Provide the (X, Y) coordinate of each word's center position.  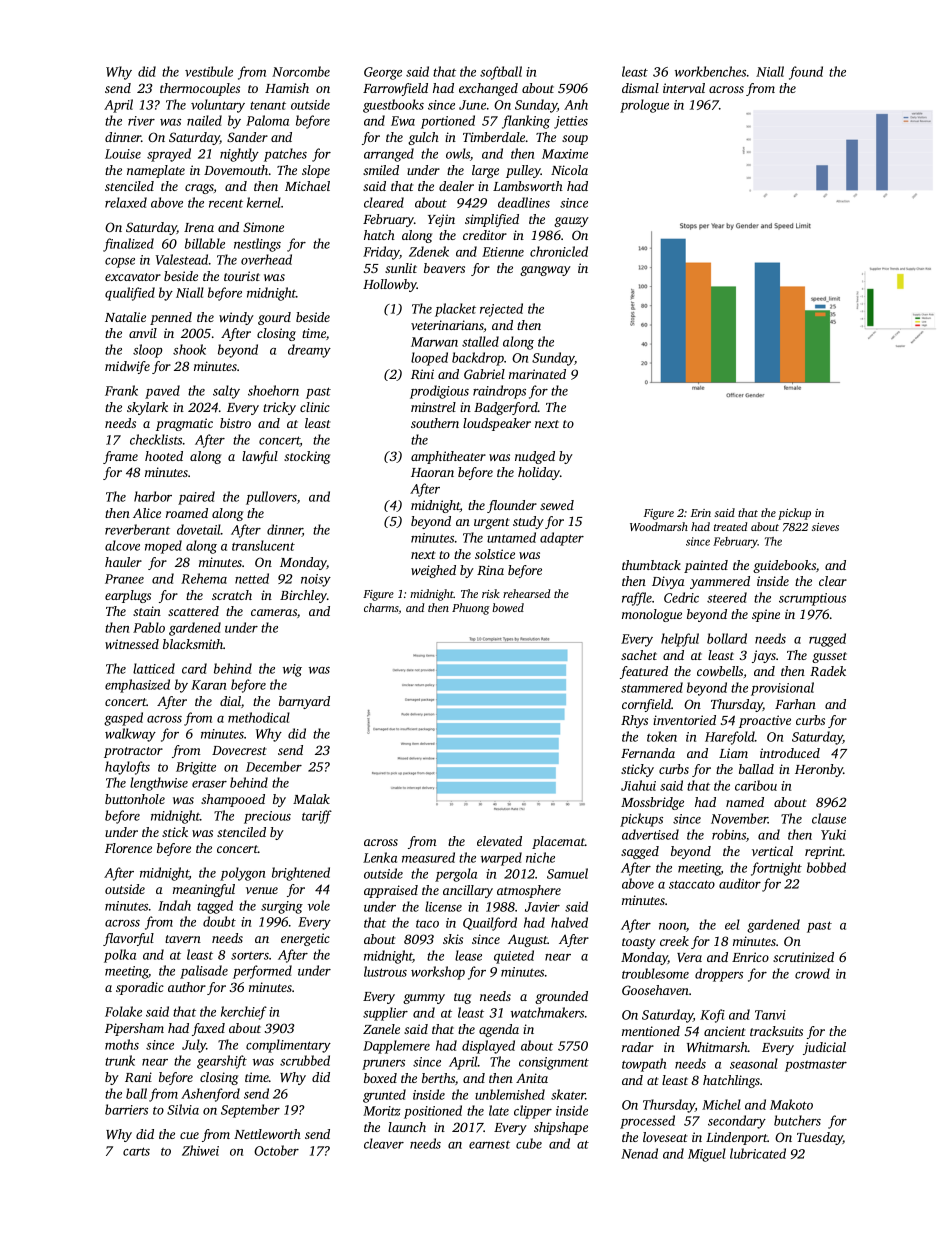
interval (684, 88)
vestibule (209, 71)
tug (462, 998)
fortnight (776, 869)
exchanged (488, 89)
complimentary (288, 1046)
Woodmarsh (659, 526)
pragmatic (184, 424)
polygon (242, 874)
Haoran (432, 472)
